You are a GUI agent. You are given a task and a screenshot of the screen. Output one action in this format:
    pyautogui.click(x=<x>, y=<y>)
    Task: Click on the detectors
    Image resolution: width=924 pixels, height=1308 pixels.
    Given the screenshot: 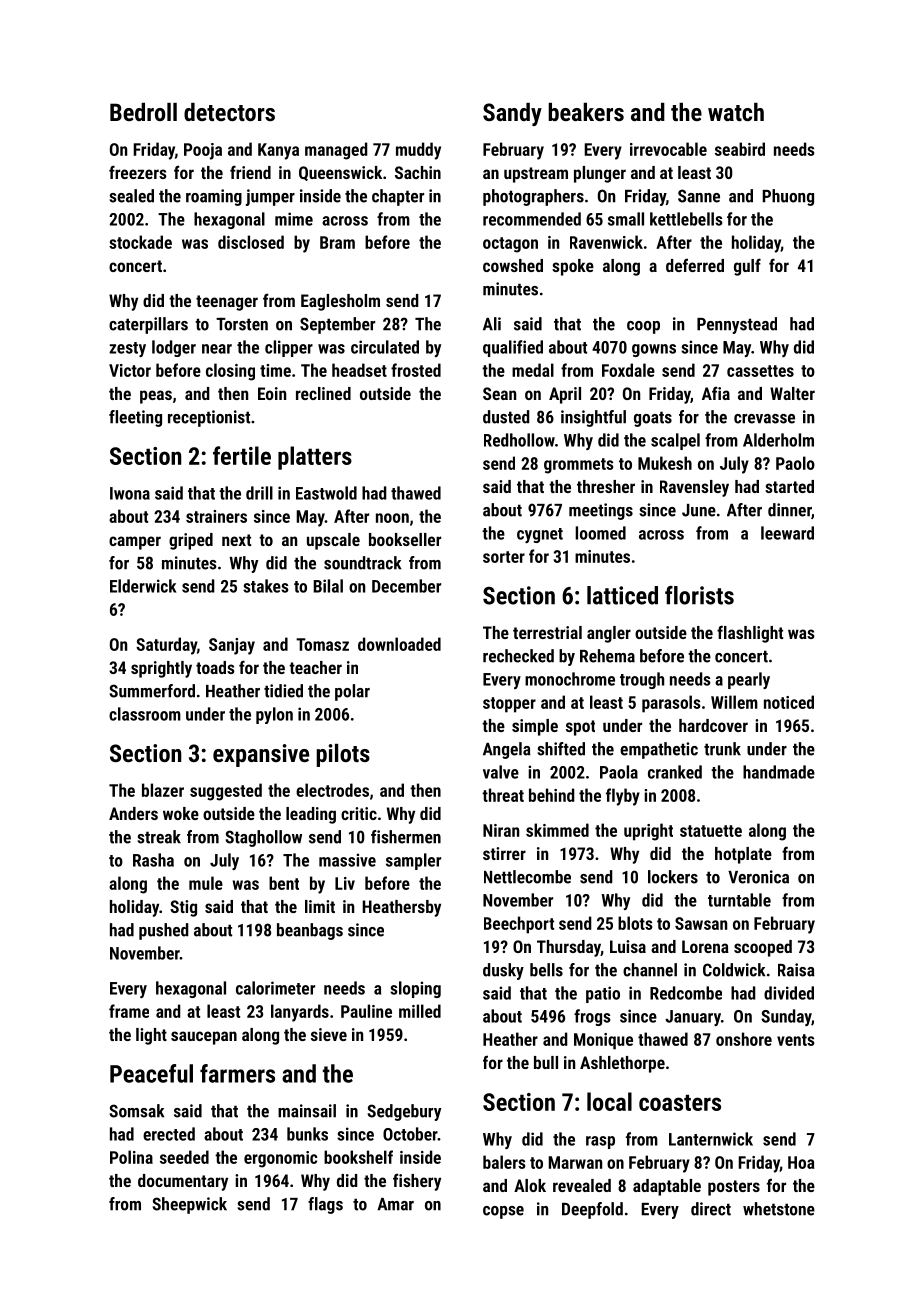 What is the action you would take?
    pyautogui.click(x=229, y=112)
